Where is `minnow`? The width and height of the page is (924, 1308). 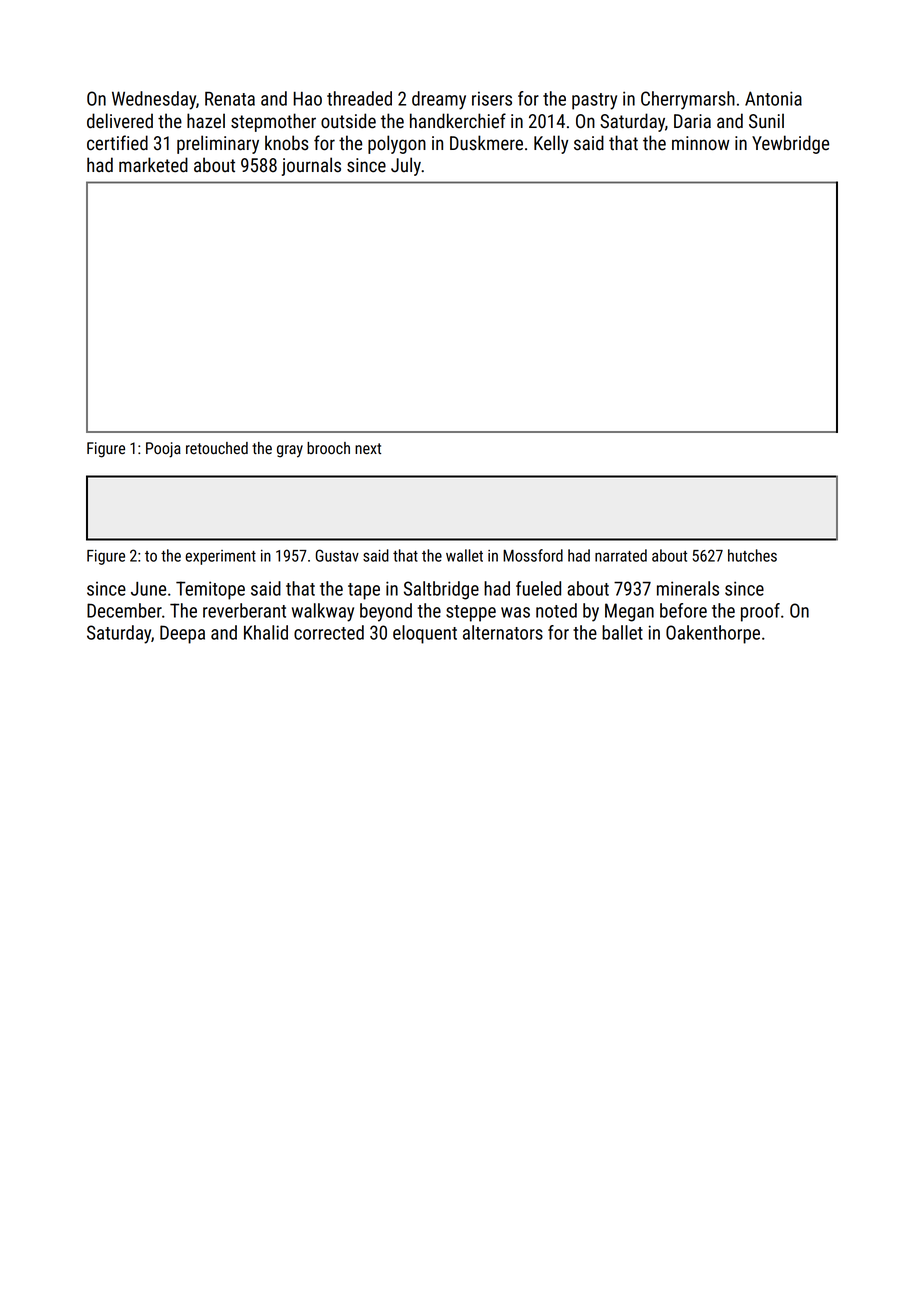 minnow is located at coordinates (701, 143).
